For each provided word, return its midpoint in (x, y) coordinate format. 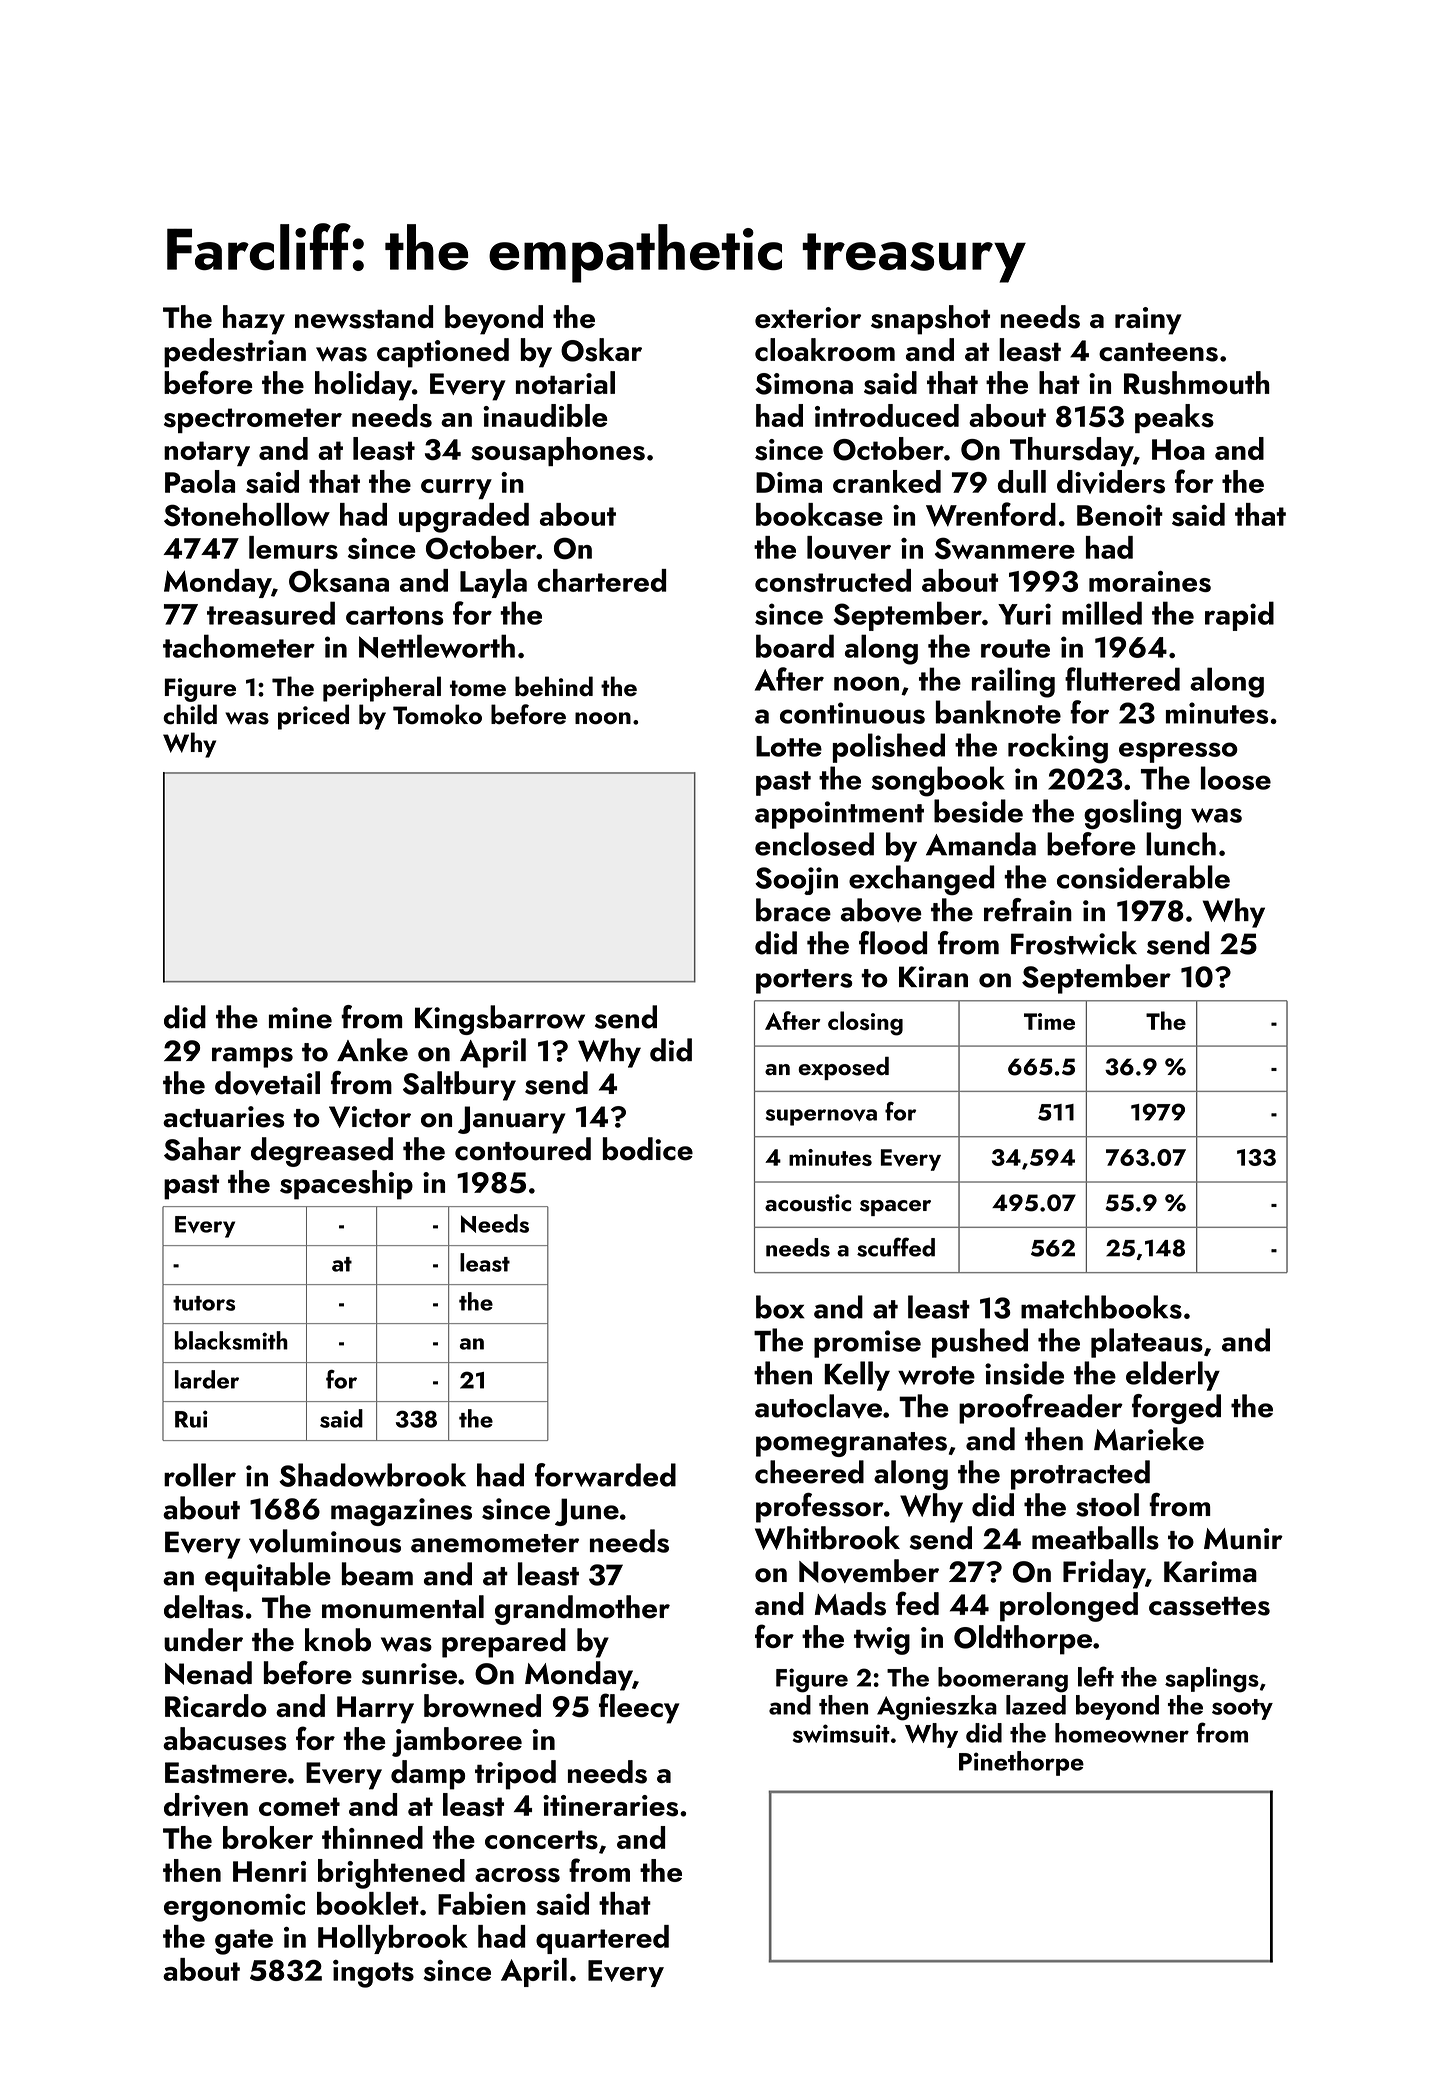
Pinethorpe (1021, 1763)
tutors (204, 1303)
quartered (602, 1939)
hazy (254, 320)
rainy (1148, 321)
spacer (895, 1208)
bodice (648, 1149)
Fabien (482, 1903)
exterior (808, 317)
